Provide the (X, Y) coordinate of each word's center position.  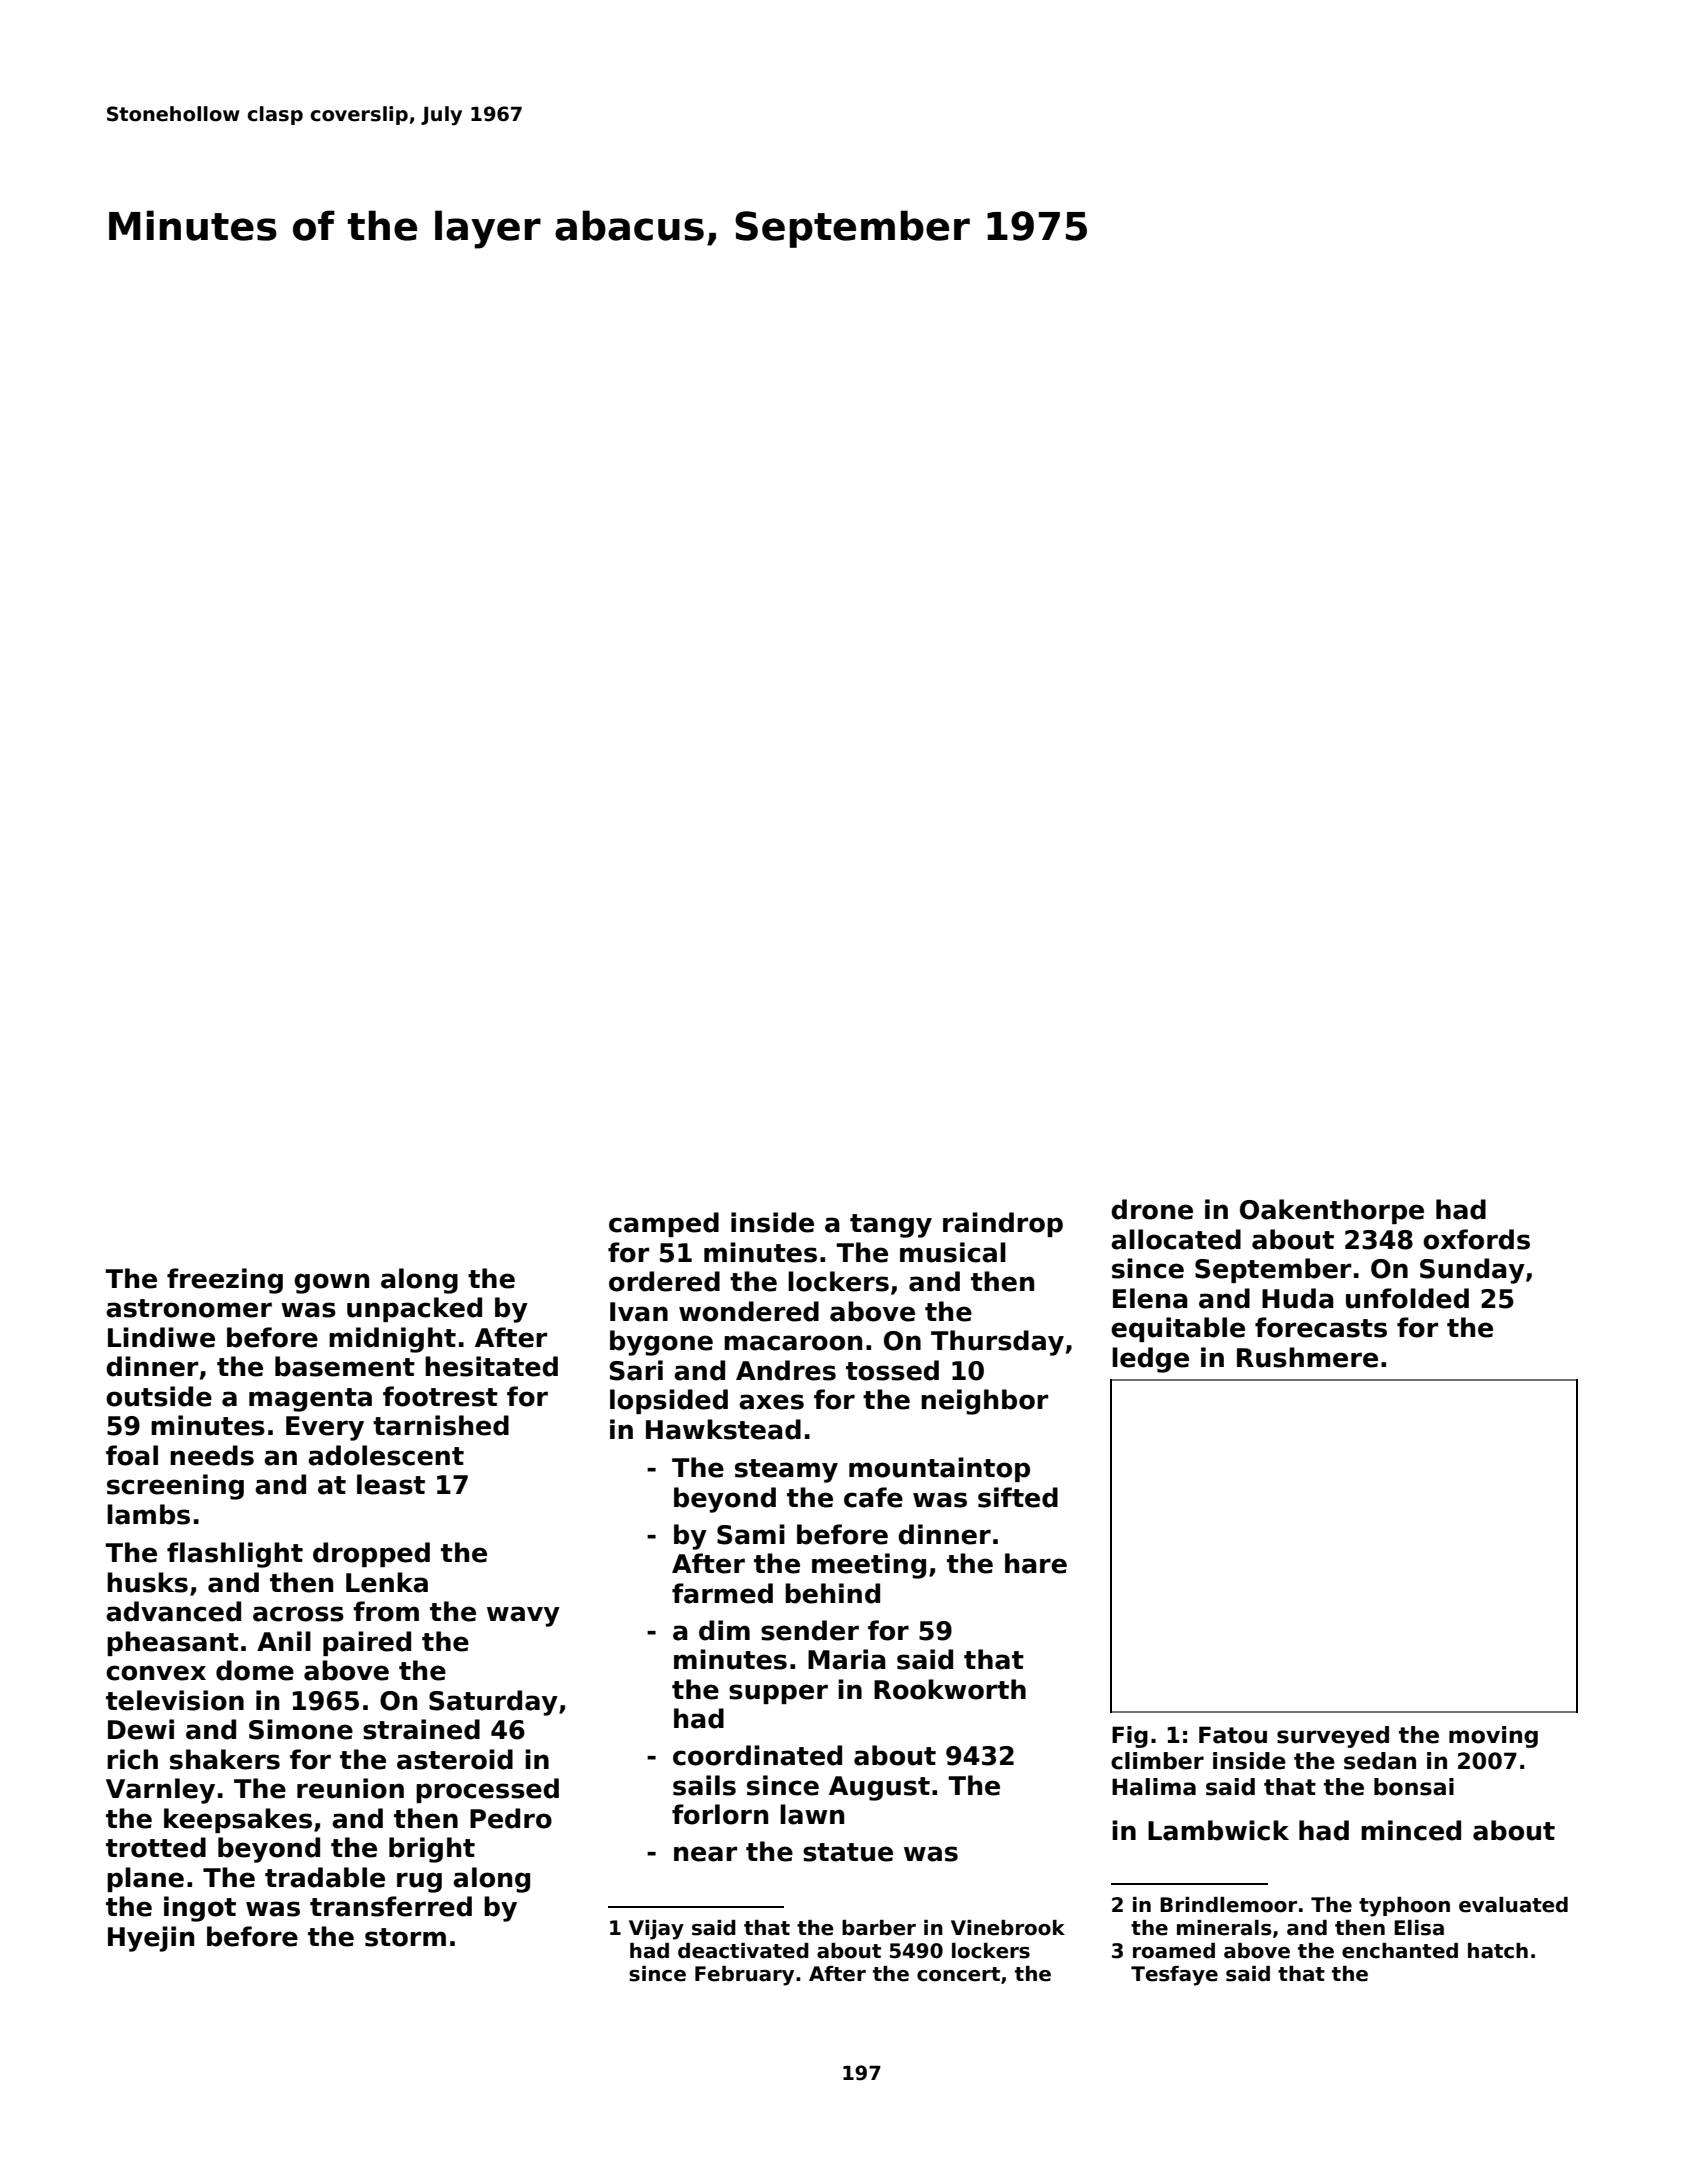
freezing (225, 1281)
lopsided (669, 1401)
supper (778, 1694)
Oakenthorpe (1332, 1211)
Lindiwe (161, 1337)
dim (724, 1630)
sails (704, 1785)
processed (487, 1790)
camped (664, 1224)
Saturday (493, 1703)
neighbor (984, 1402)
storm (405, 1937)
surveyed (1333, 1737)
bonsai (1414, 1787)
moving (1493, 1737)
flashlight (235, 1555)
